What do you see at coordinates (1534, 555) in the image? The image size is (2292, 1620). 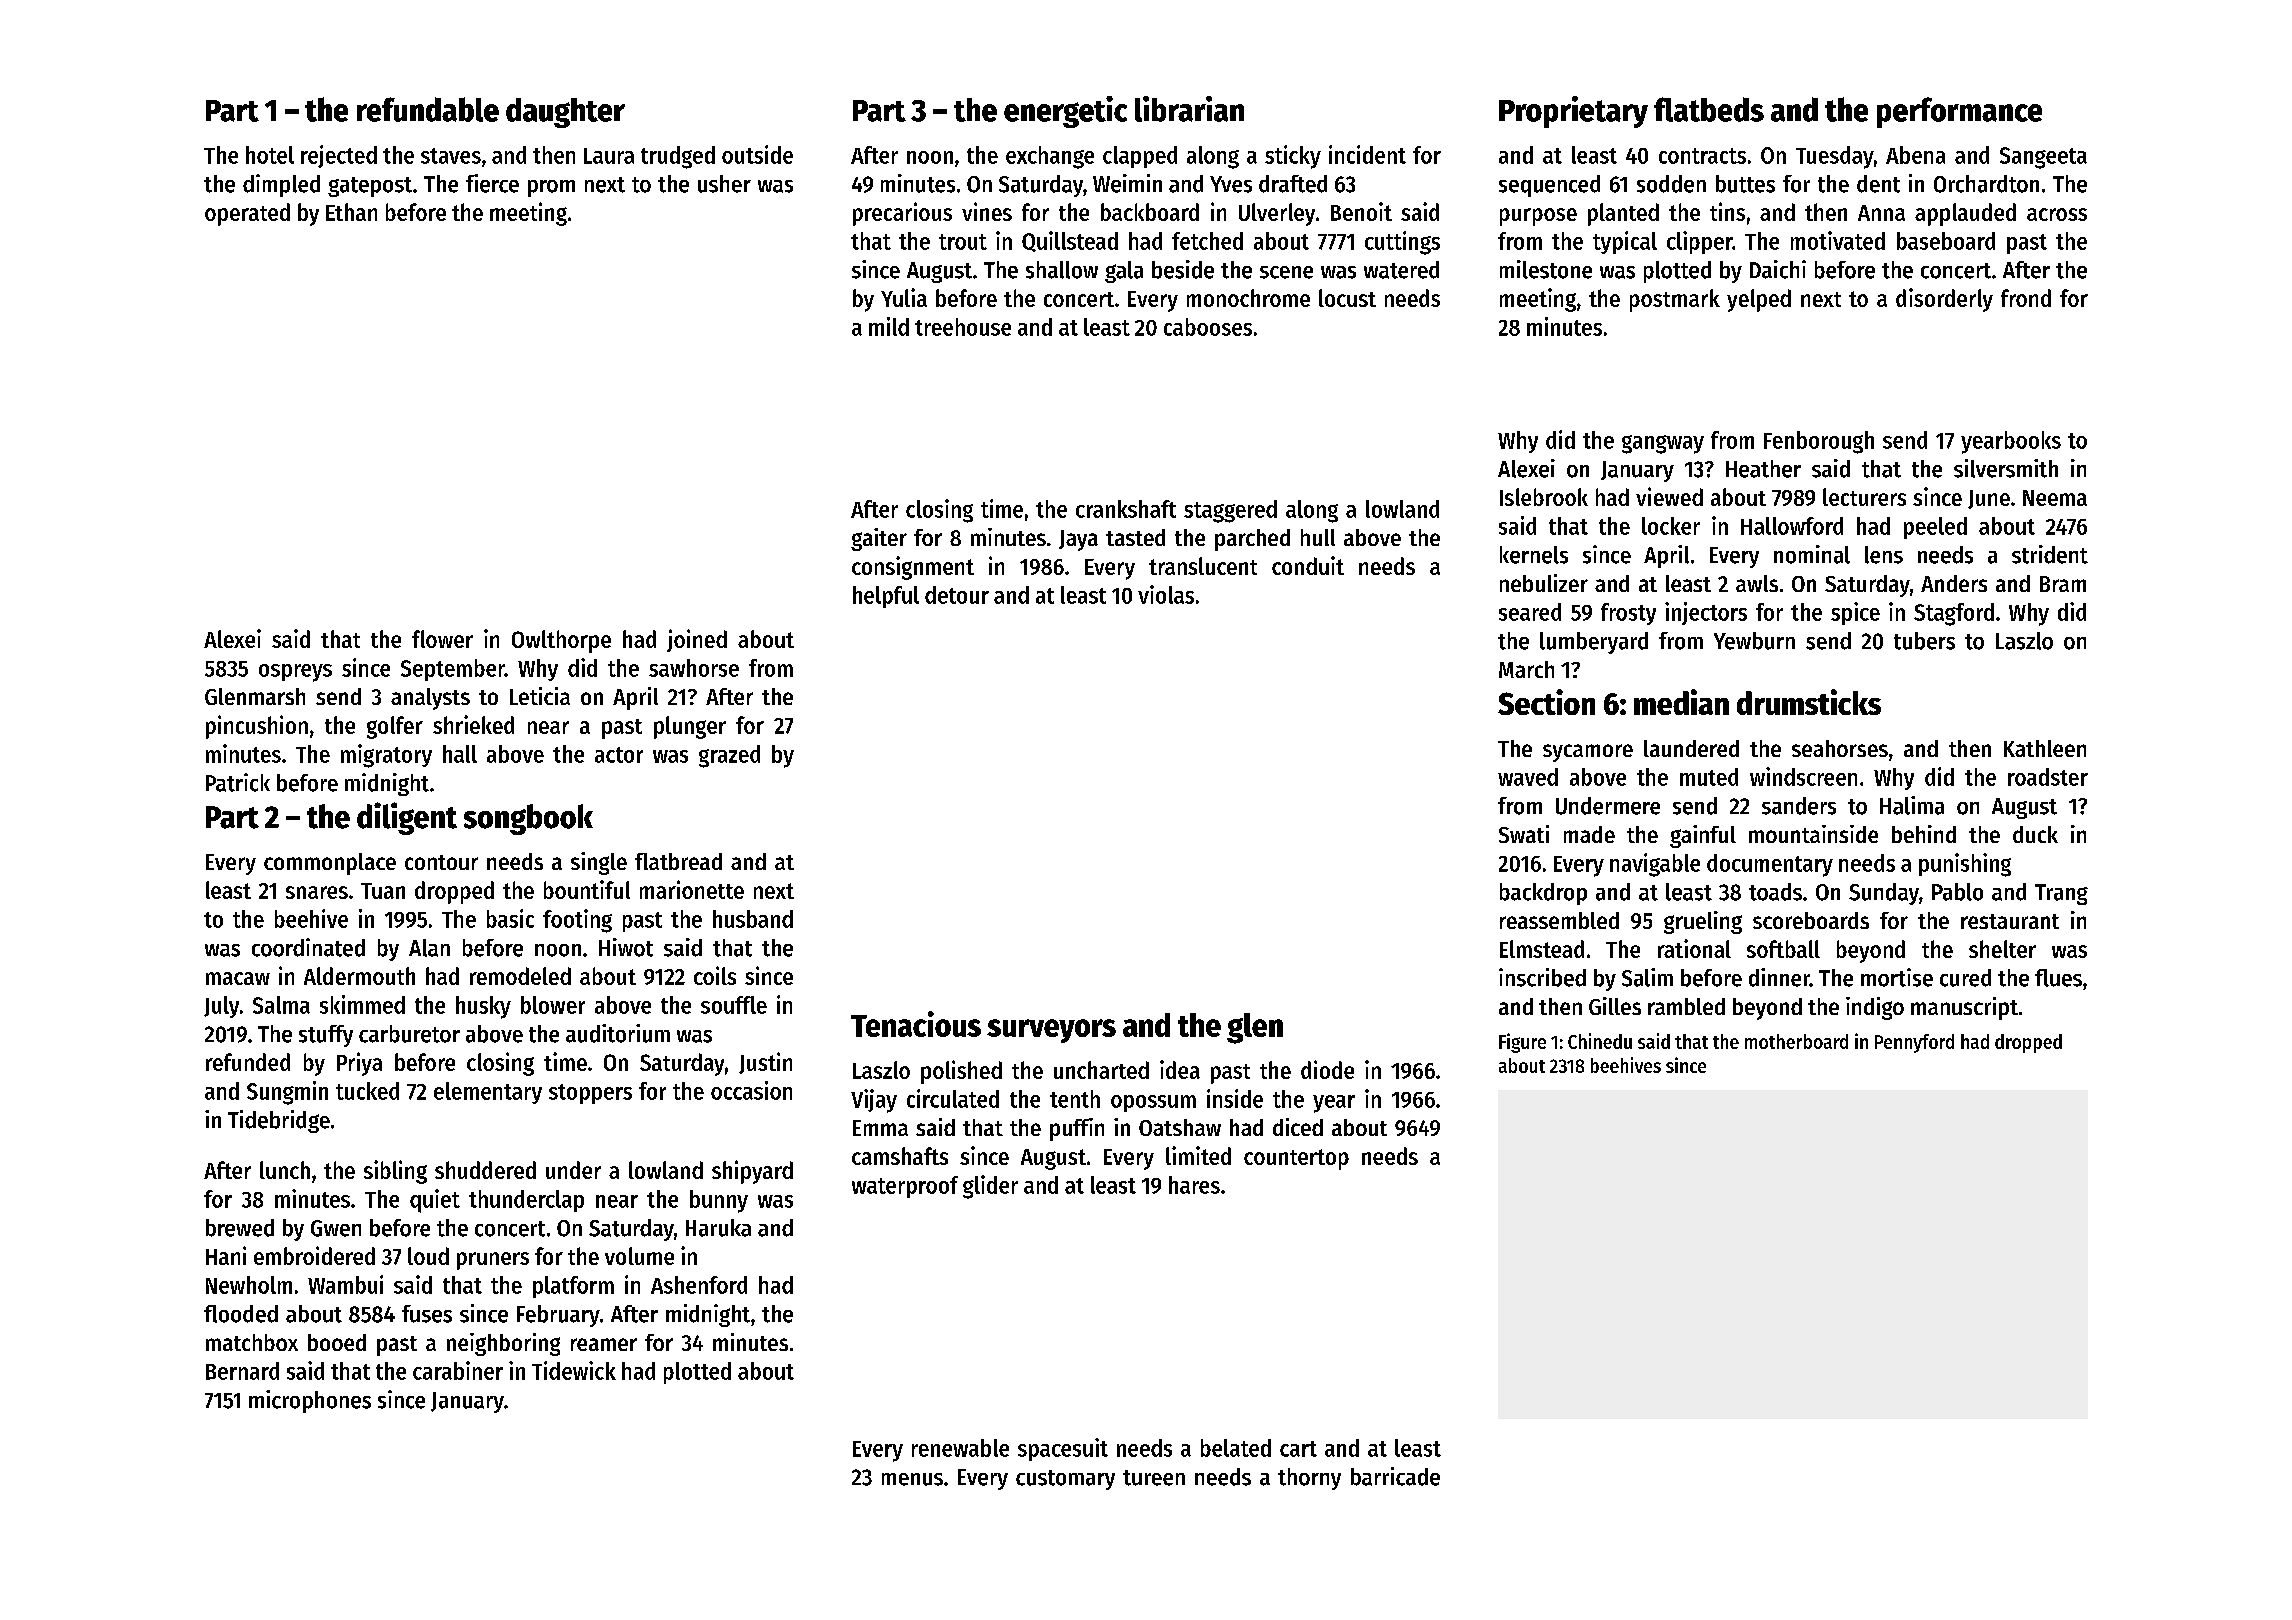 I see `kernels` at bounding box center [1534, 555].
